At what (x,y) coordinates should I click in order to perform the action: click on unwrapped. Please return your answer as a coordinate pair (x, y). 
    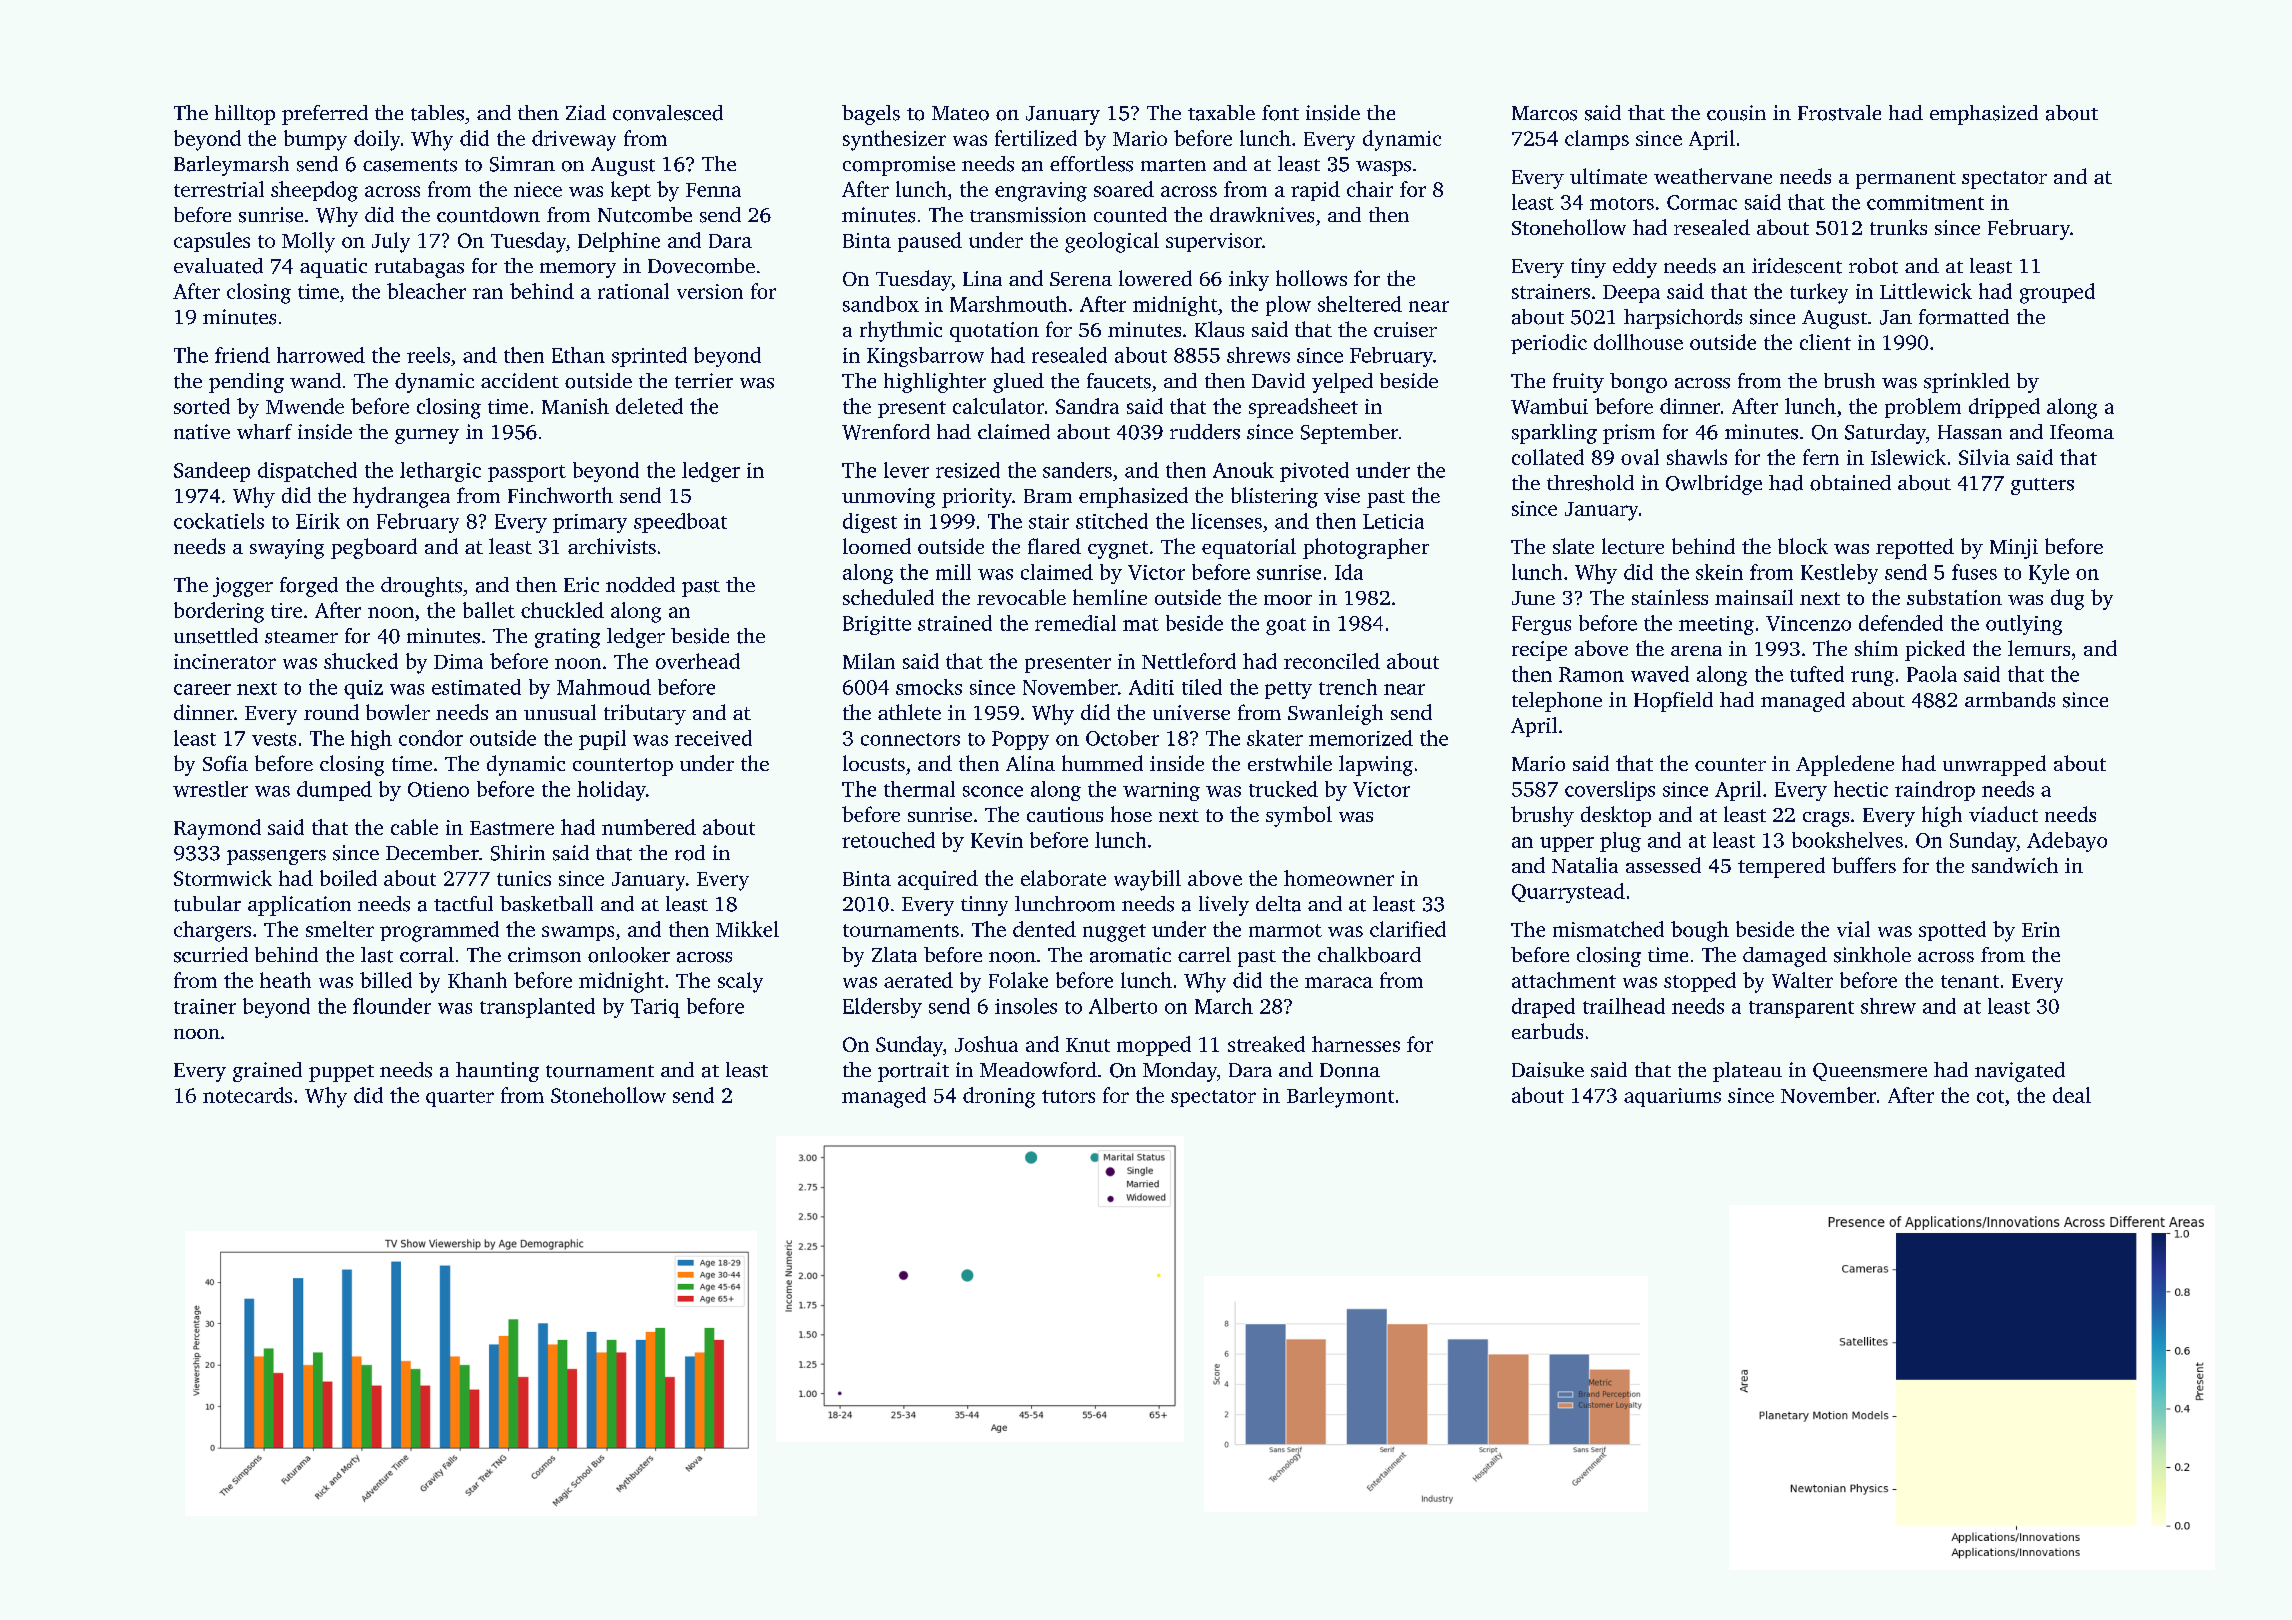
    Looking at the image, I should click on (1994, 765).
